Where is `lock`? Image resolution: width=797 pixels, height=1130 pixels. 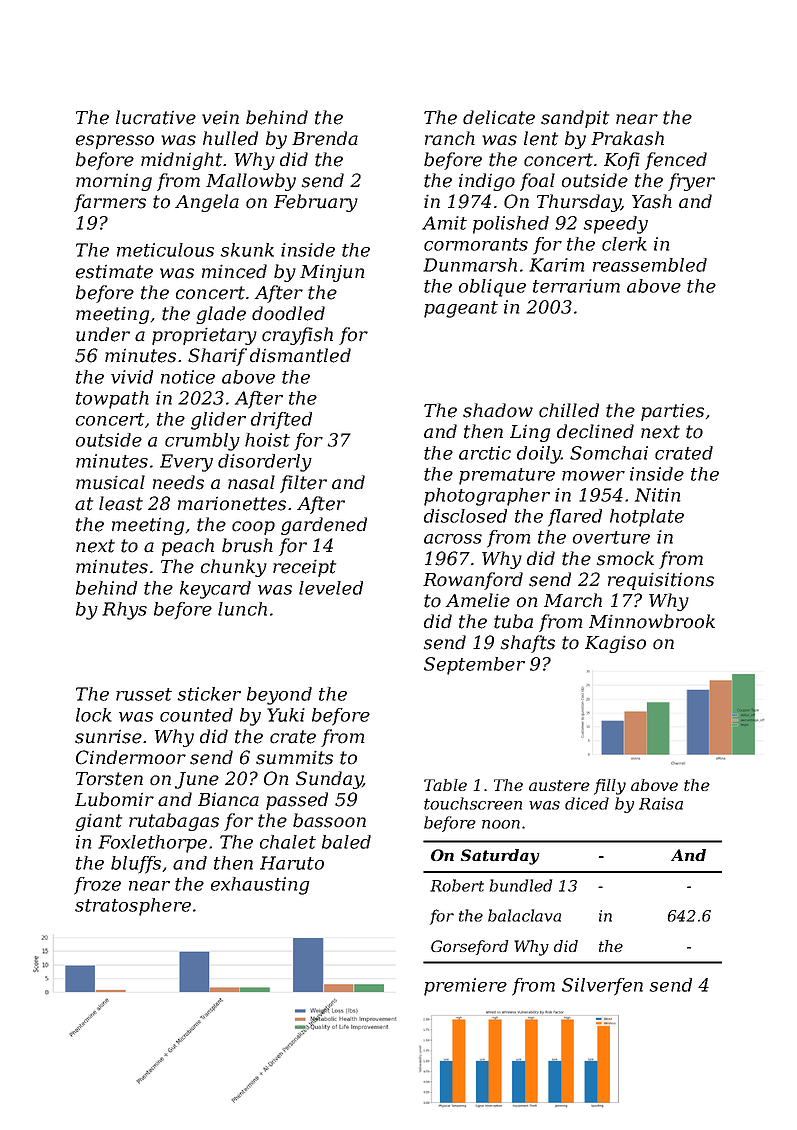 lock is located at coordinates (94, 715).
